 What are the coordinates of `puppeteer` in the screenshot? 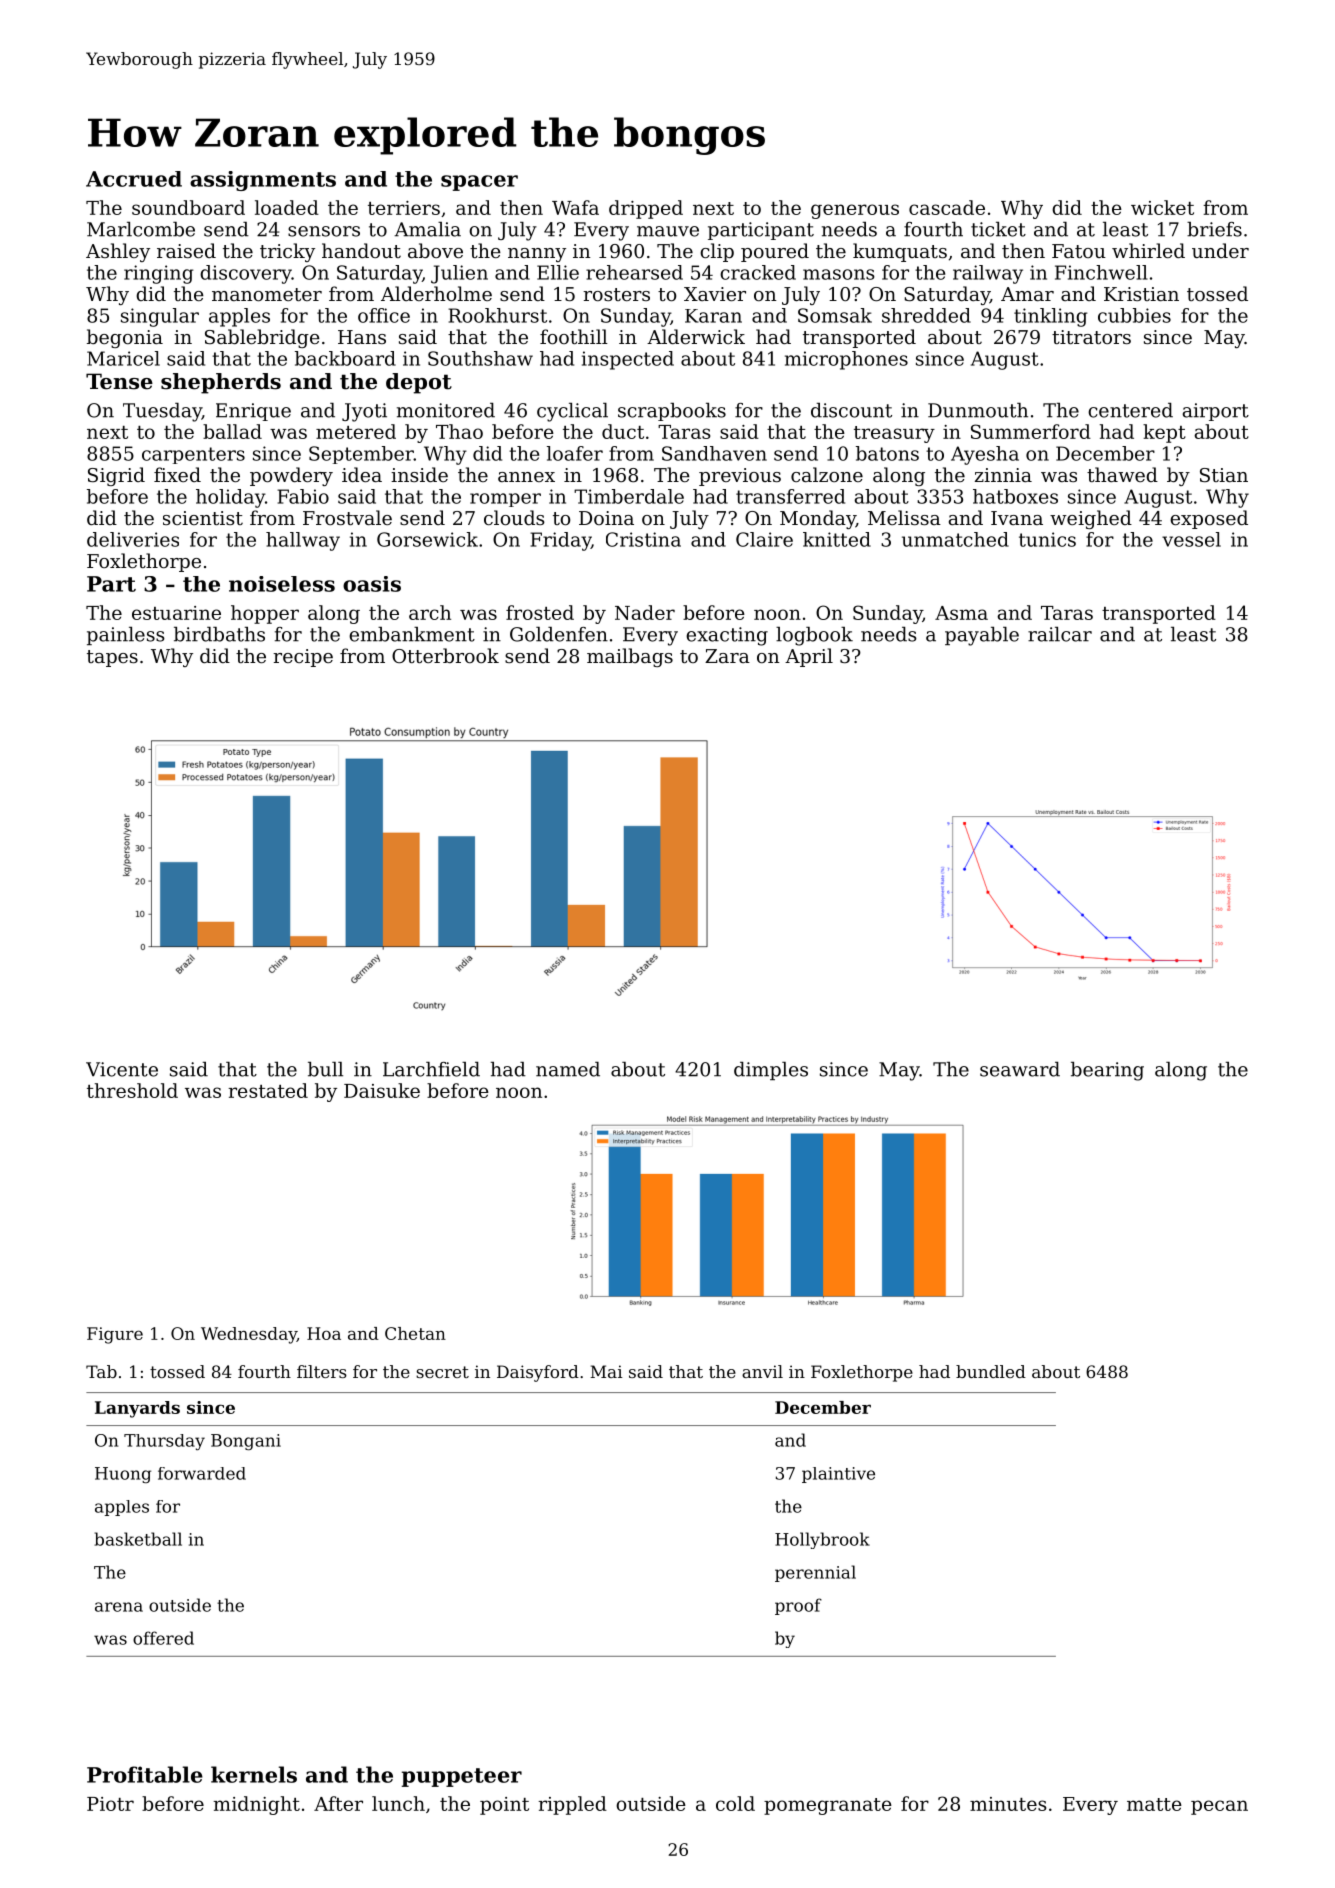 It's located at (462, 1777).
